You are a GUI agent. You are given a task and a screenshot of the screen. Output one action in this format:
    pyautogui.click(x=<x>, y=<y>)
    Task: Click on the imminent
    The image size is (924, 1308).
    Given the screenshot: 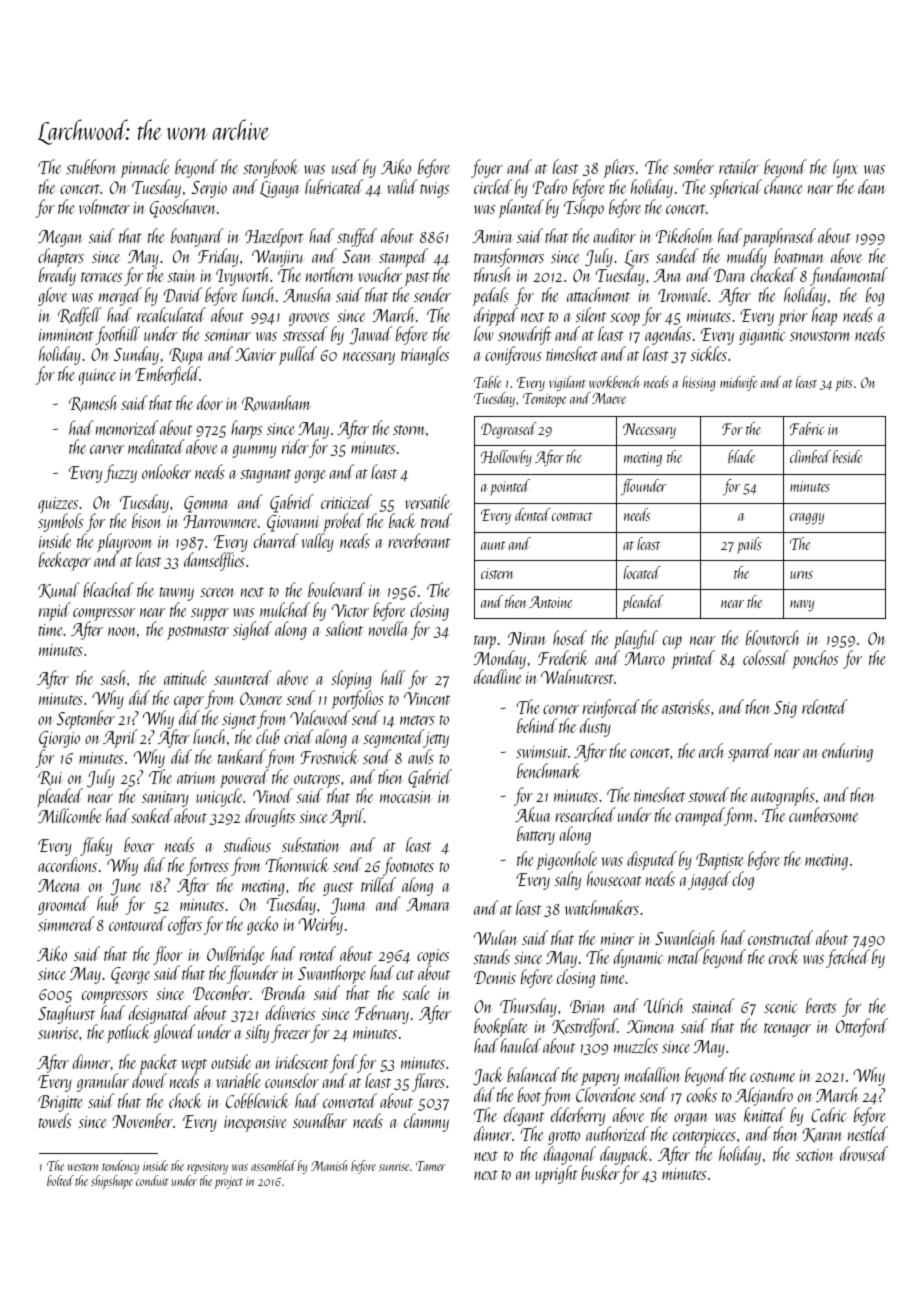 What is the action you would take?
    pyautogui.click(x=66, y=335)
